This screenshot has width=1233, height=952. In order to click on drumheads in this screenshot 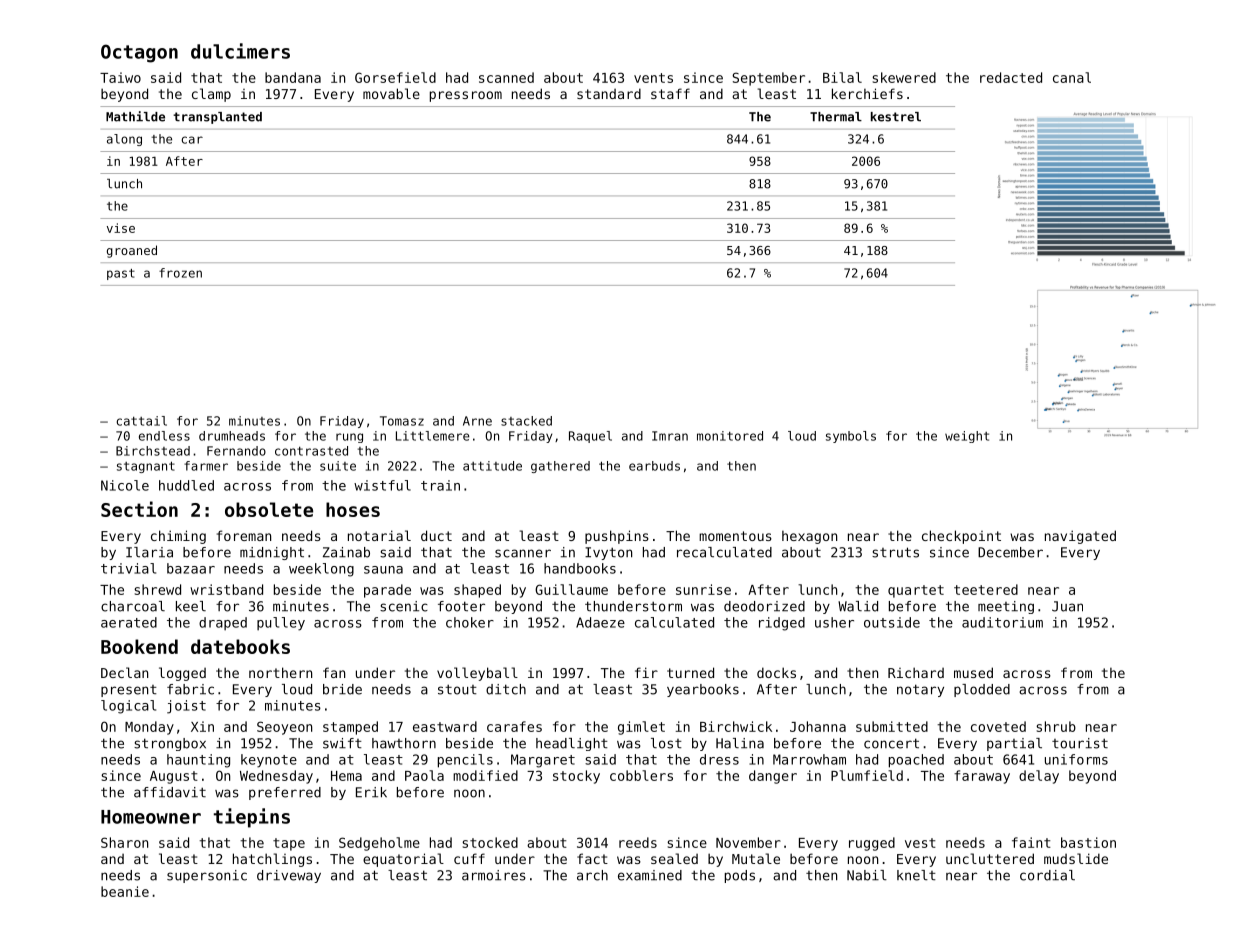, I will do `click(232, 436)`.
